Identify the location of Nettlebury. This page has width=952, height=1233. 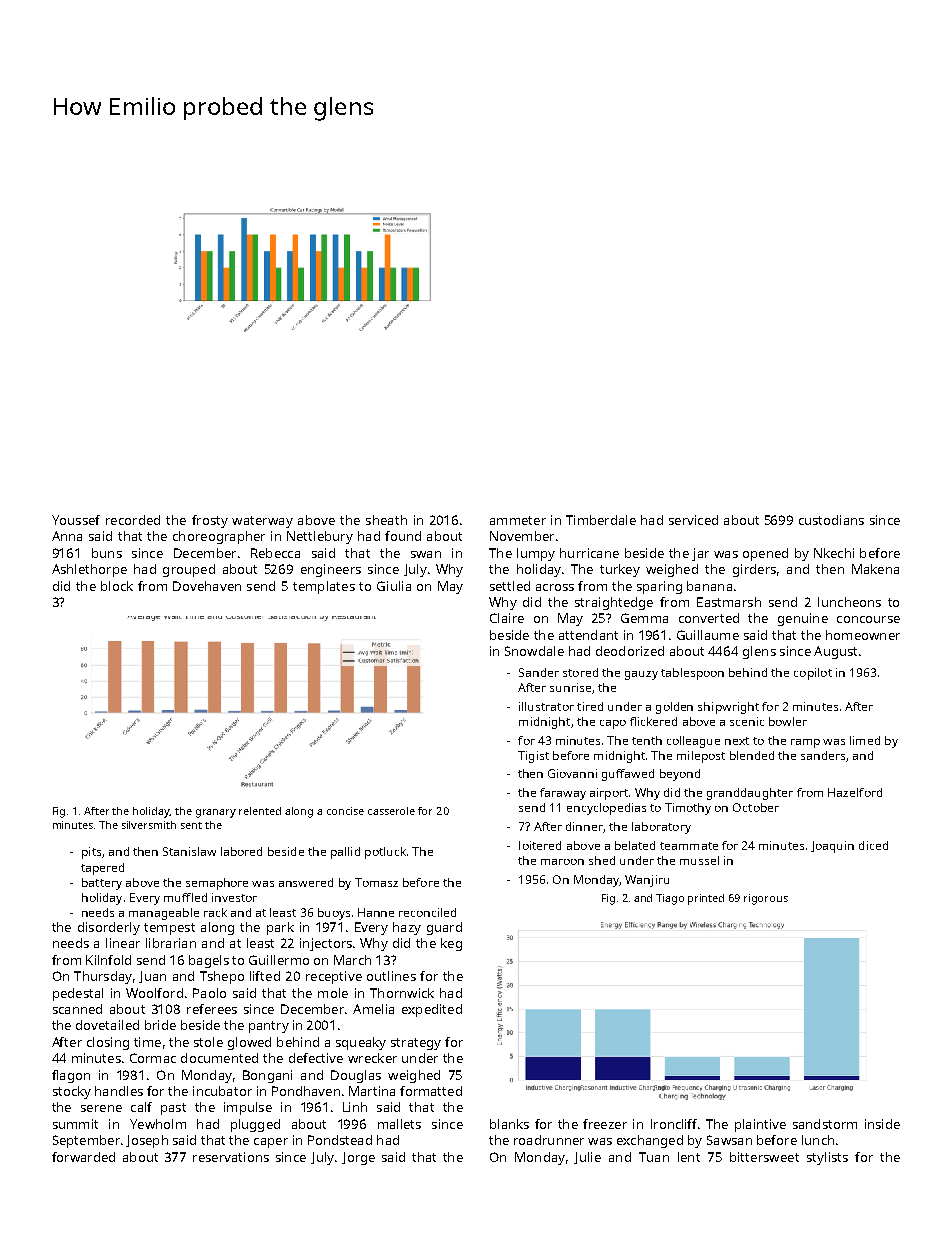
(320, 537).
